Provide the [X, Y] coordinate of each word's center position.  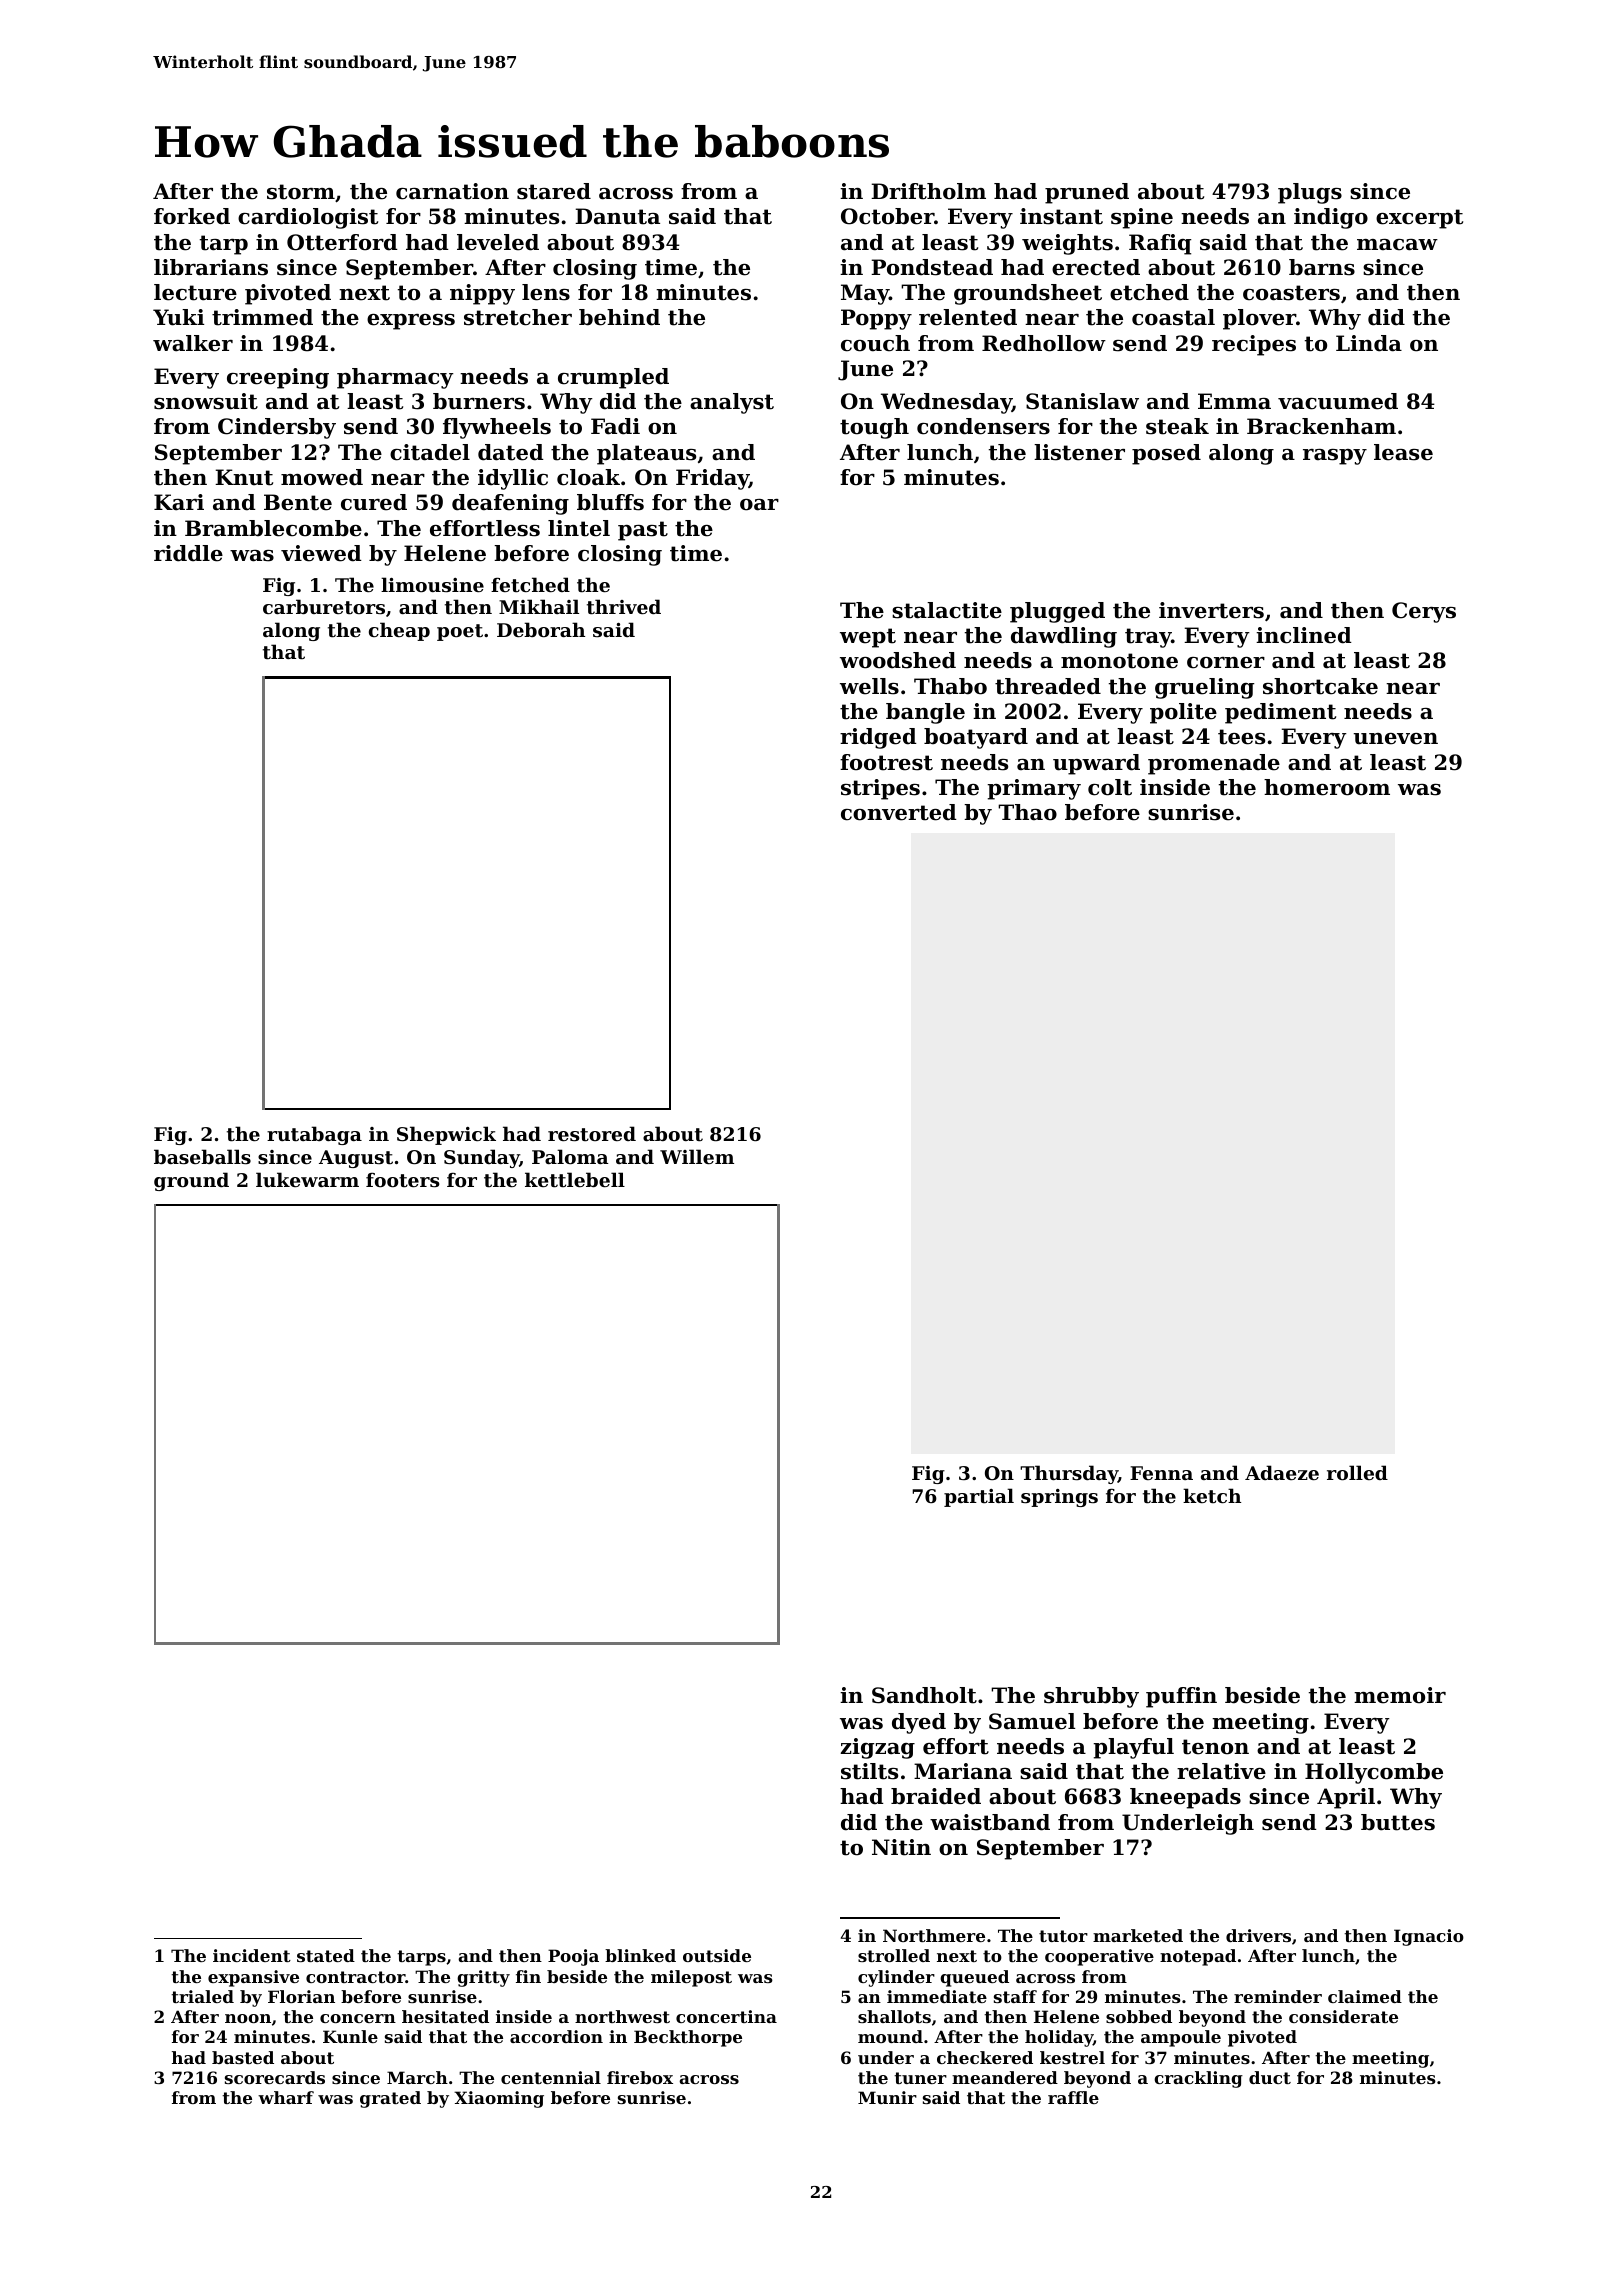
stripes [880, 789]
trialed [202, 1996]
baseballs [202, 1156]
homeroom [1327, 787]
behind [619, 317]
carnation [452, 191]
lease [1403, 452]
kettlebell [575, 1180]
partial [979, 1497]
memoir [1400, 1695]
